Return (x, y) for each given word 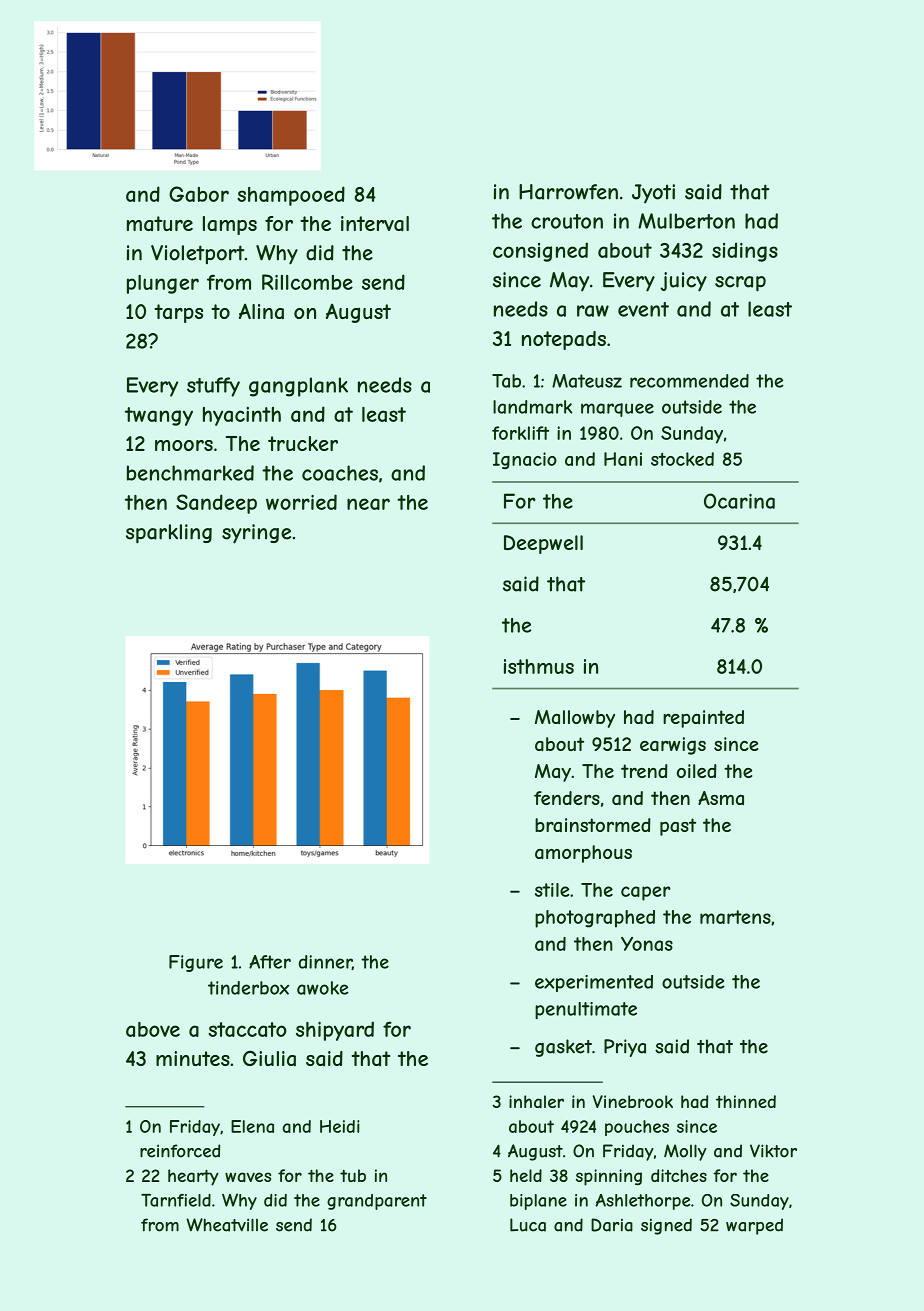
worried (301, 502)
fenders (567, 798)
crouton (567, 221)
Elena (252, 1126)
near (368, 504)
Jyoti (653, 194)
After (270, 962)
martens (735, 917)
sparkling (169, 534)
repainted (703, 719)
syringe (256, 534)
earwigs (673, 746)
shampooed (291, 196)
